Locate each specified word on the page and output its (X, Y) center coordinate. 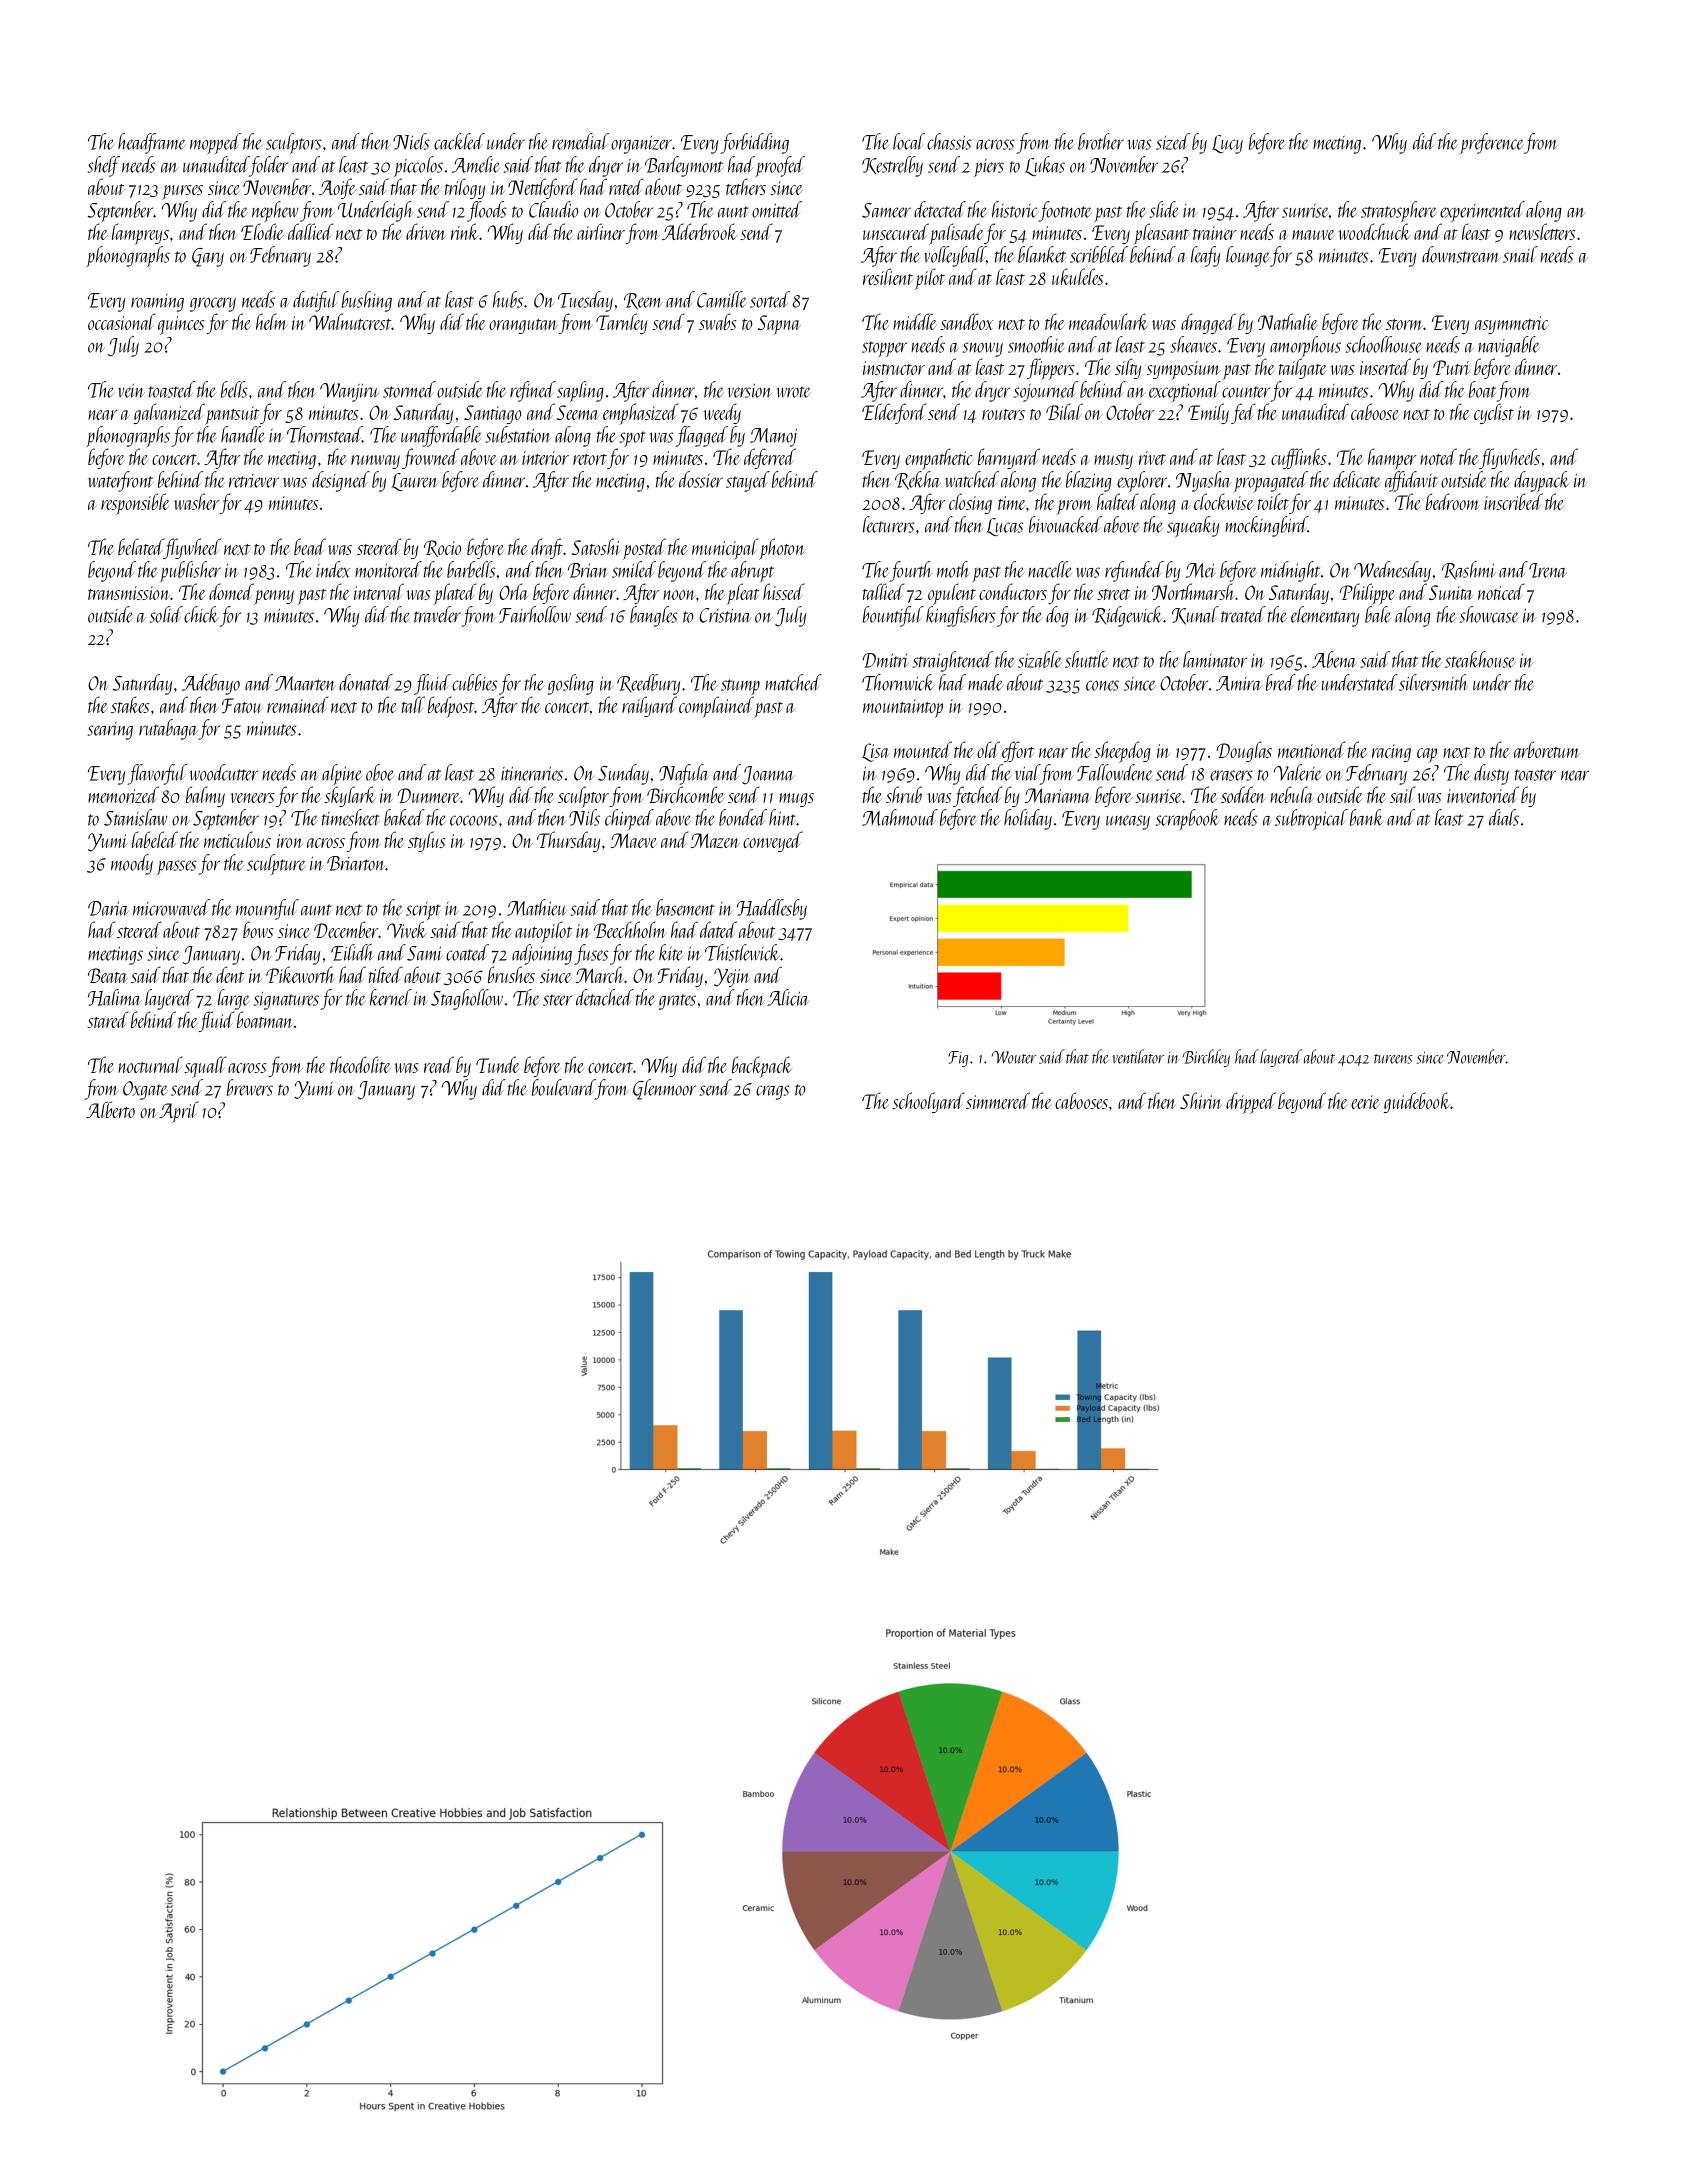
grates (677, 1002)
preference (1492, 143)
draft (547, 548)
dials (1504, 817)
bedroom (1453, 501)
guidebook (1417, 1102)
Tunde (498, 1064)
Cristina (725, 615)
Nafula (684, 774)
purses (182, 192)
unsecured (896, 231)
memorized (123, 794)
